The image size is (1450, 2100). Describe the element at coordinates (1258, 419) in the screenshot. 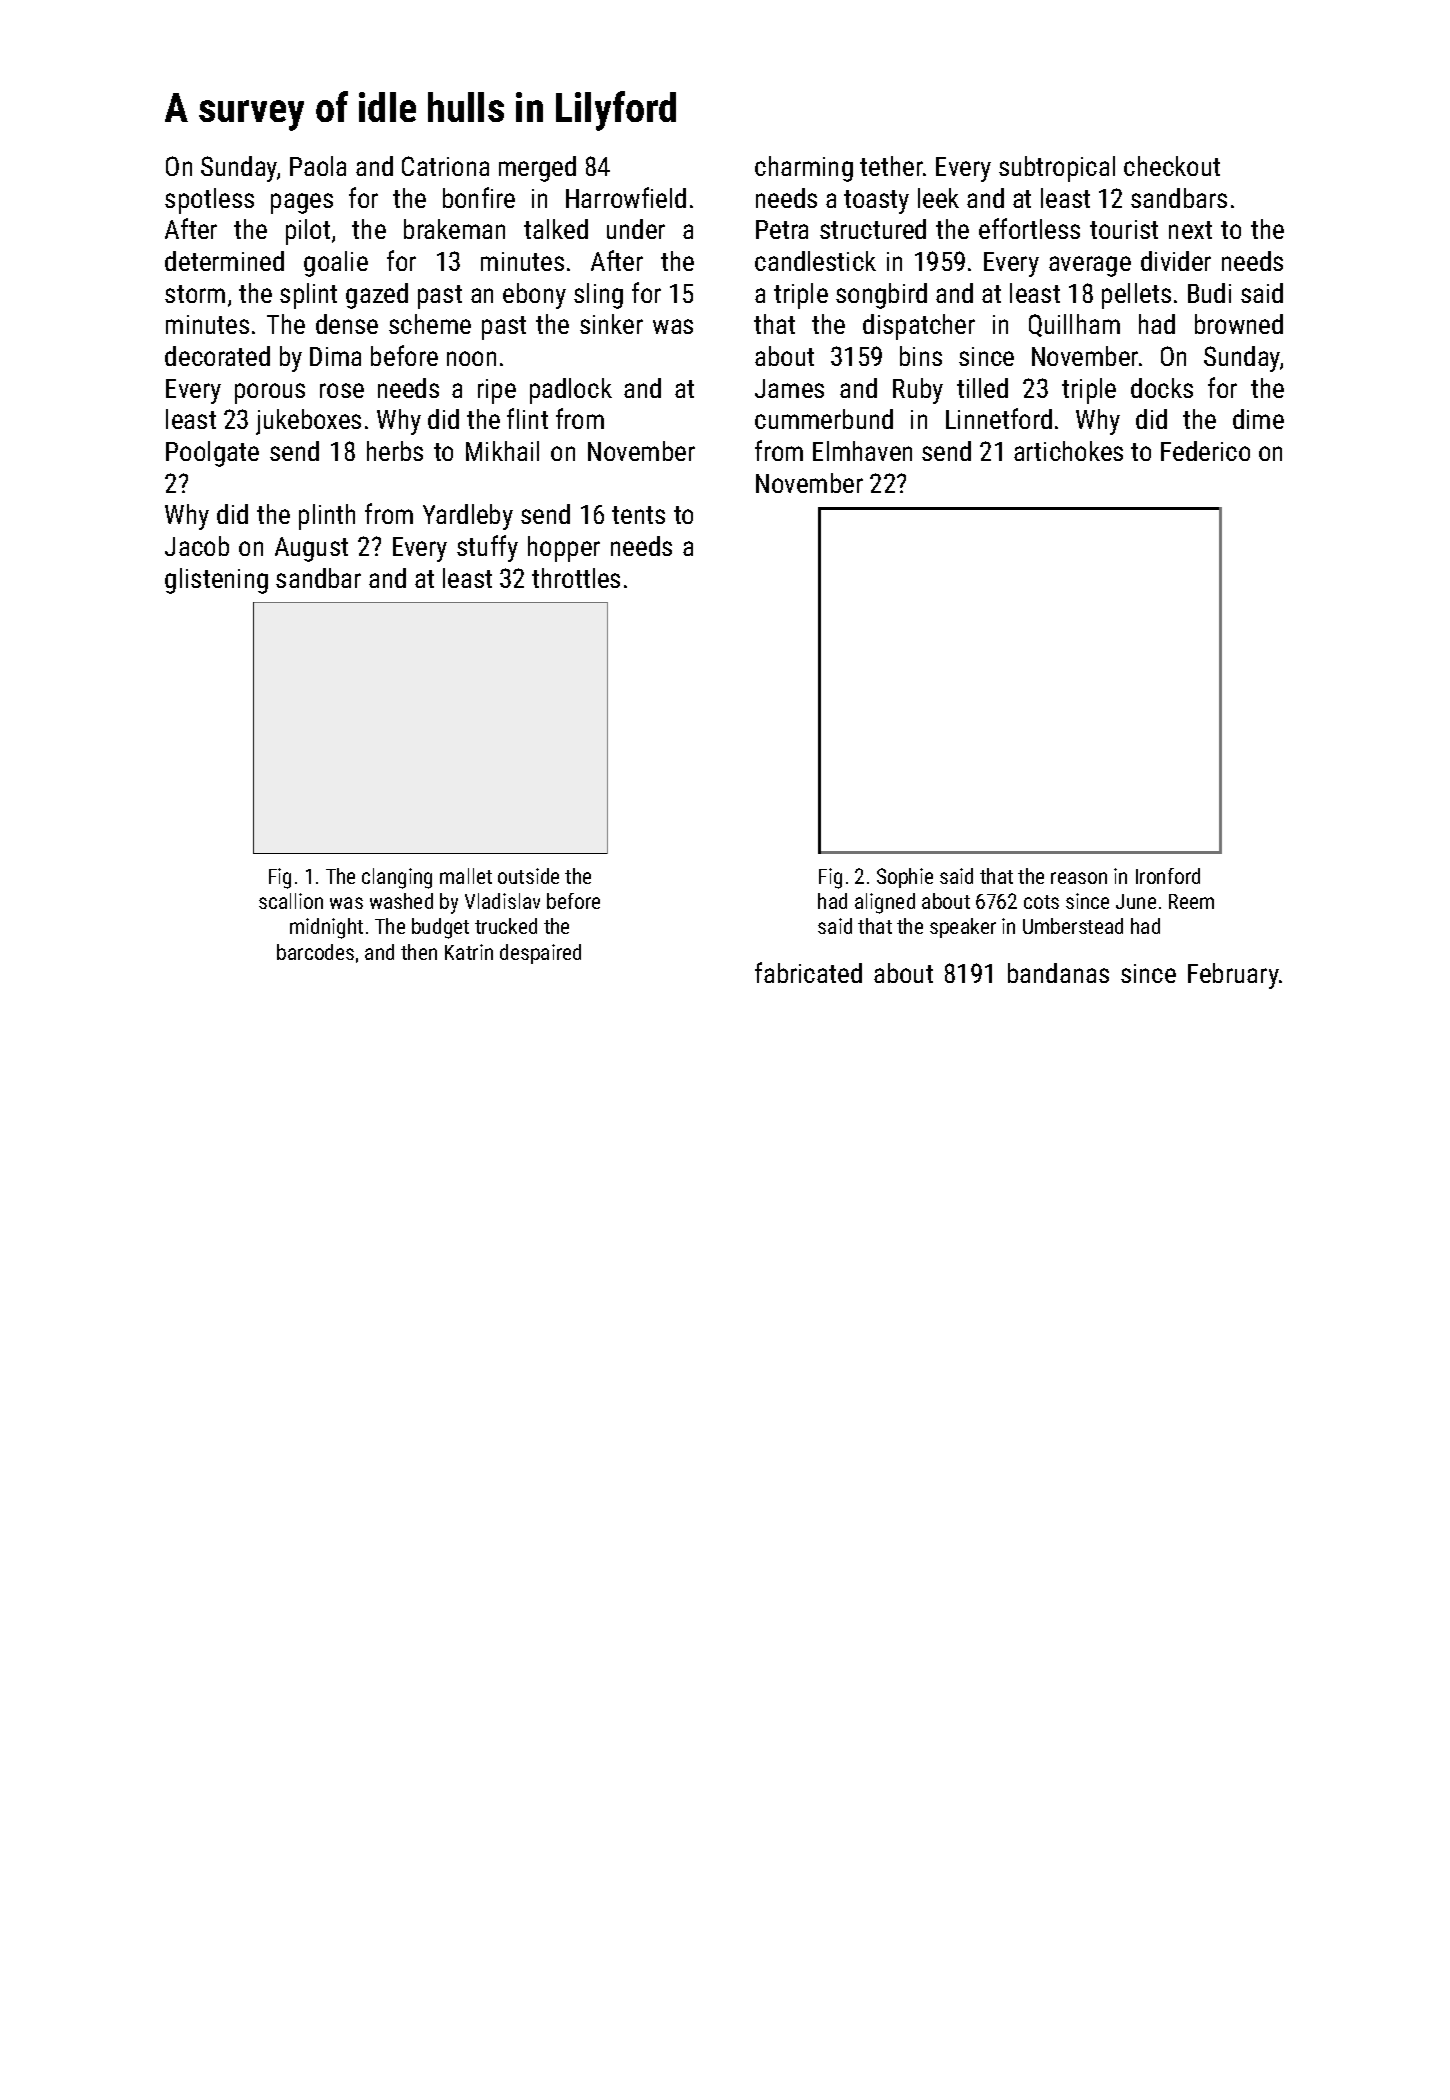

I see `dime` at that location.
